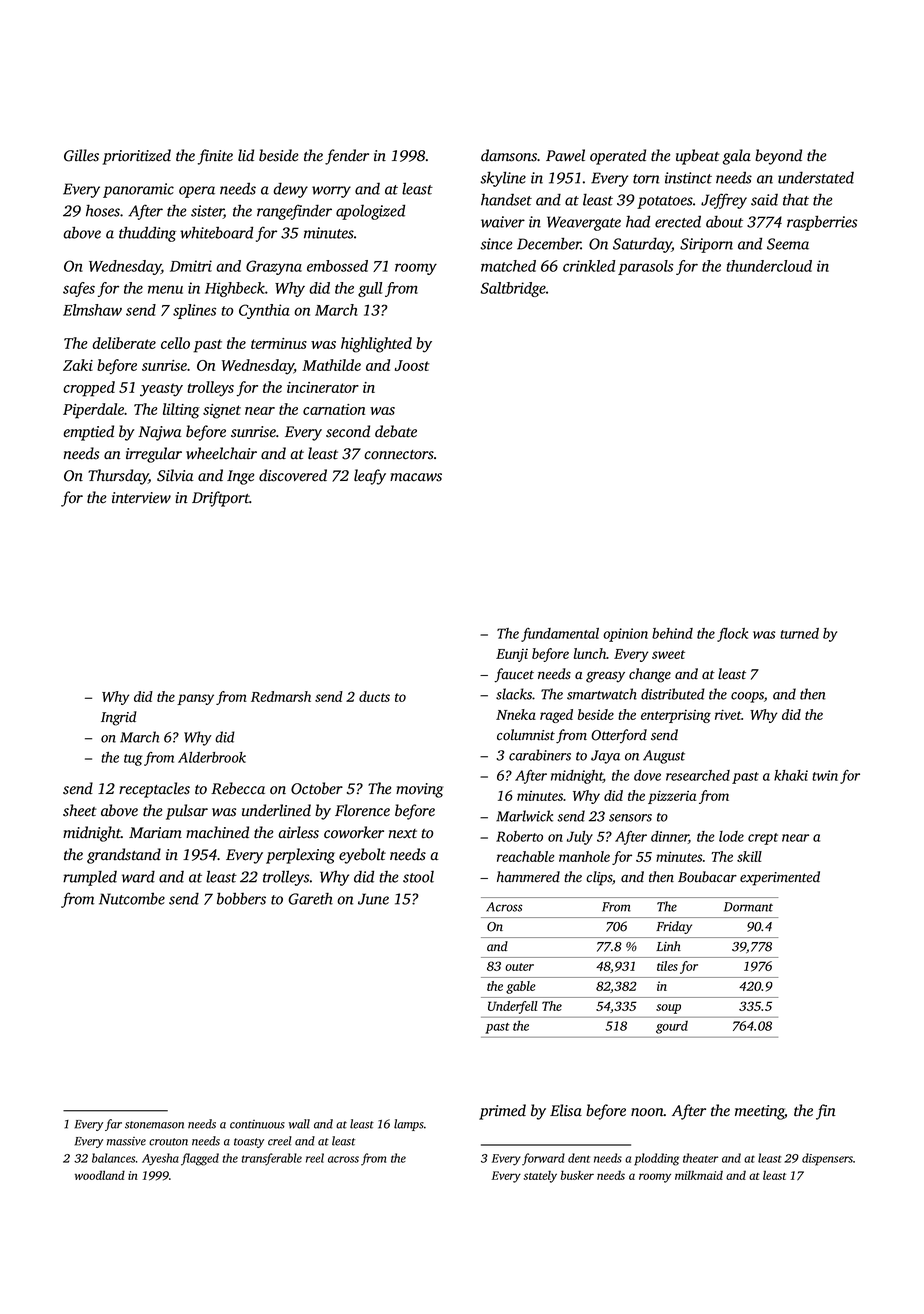 This document has height=1314, width=924. I want to click on Eunji, so click(512, 655).
